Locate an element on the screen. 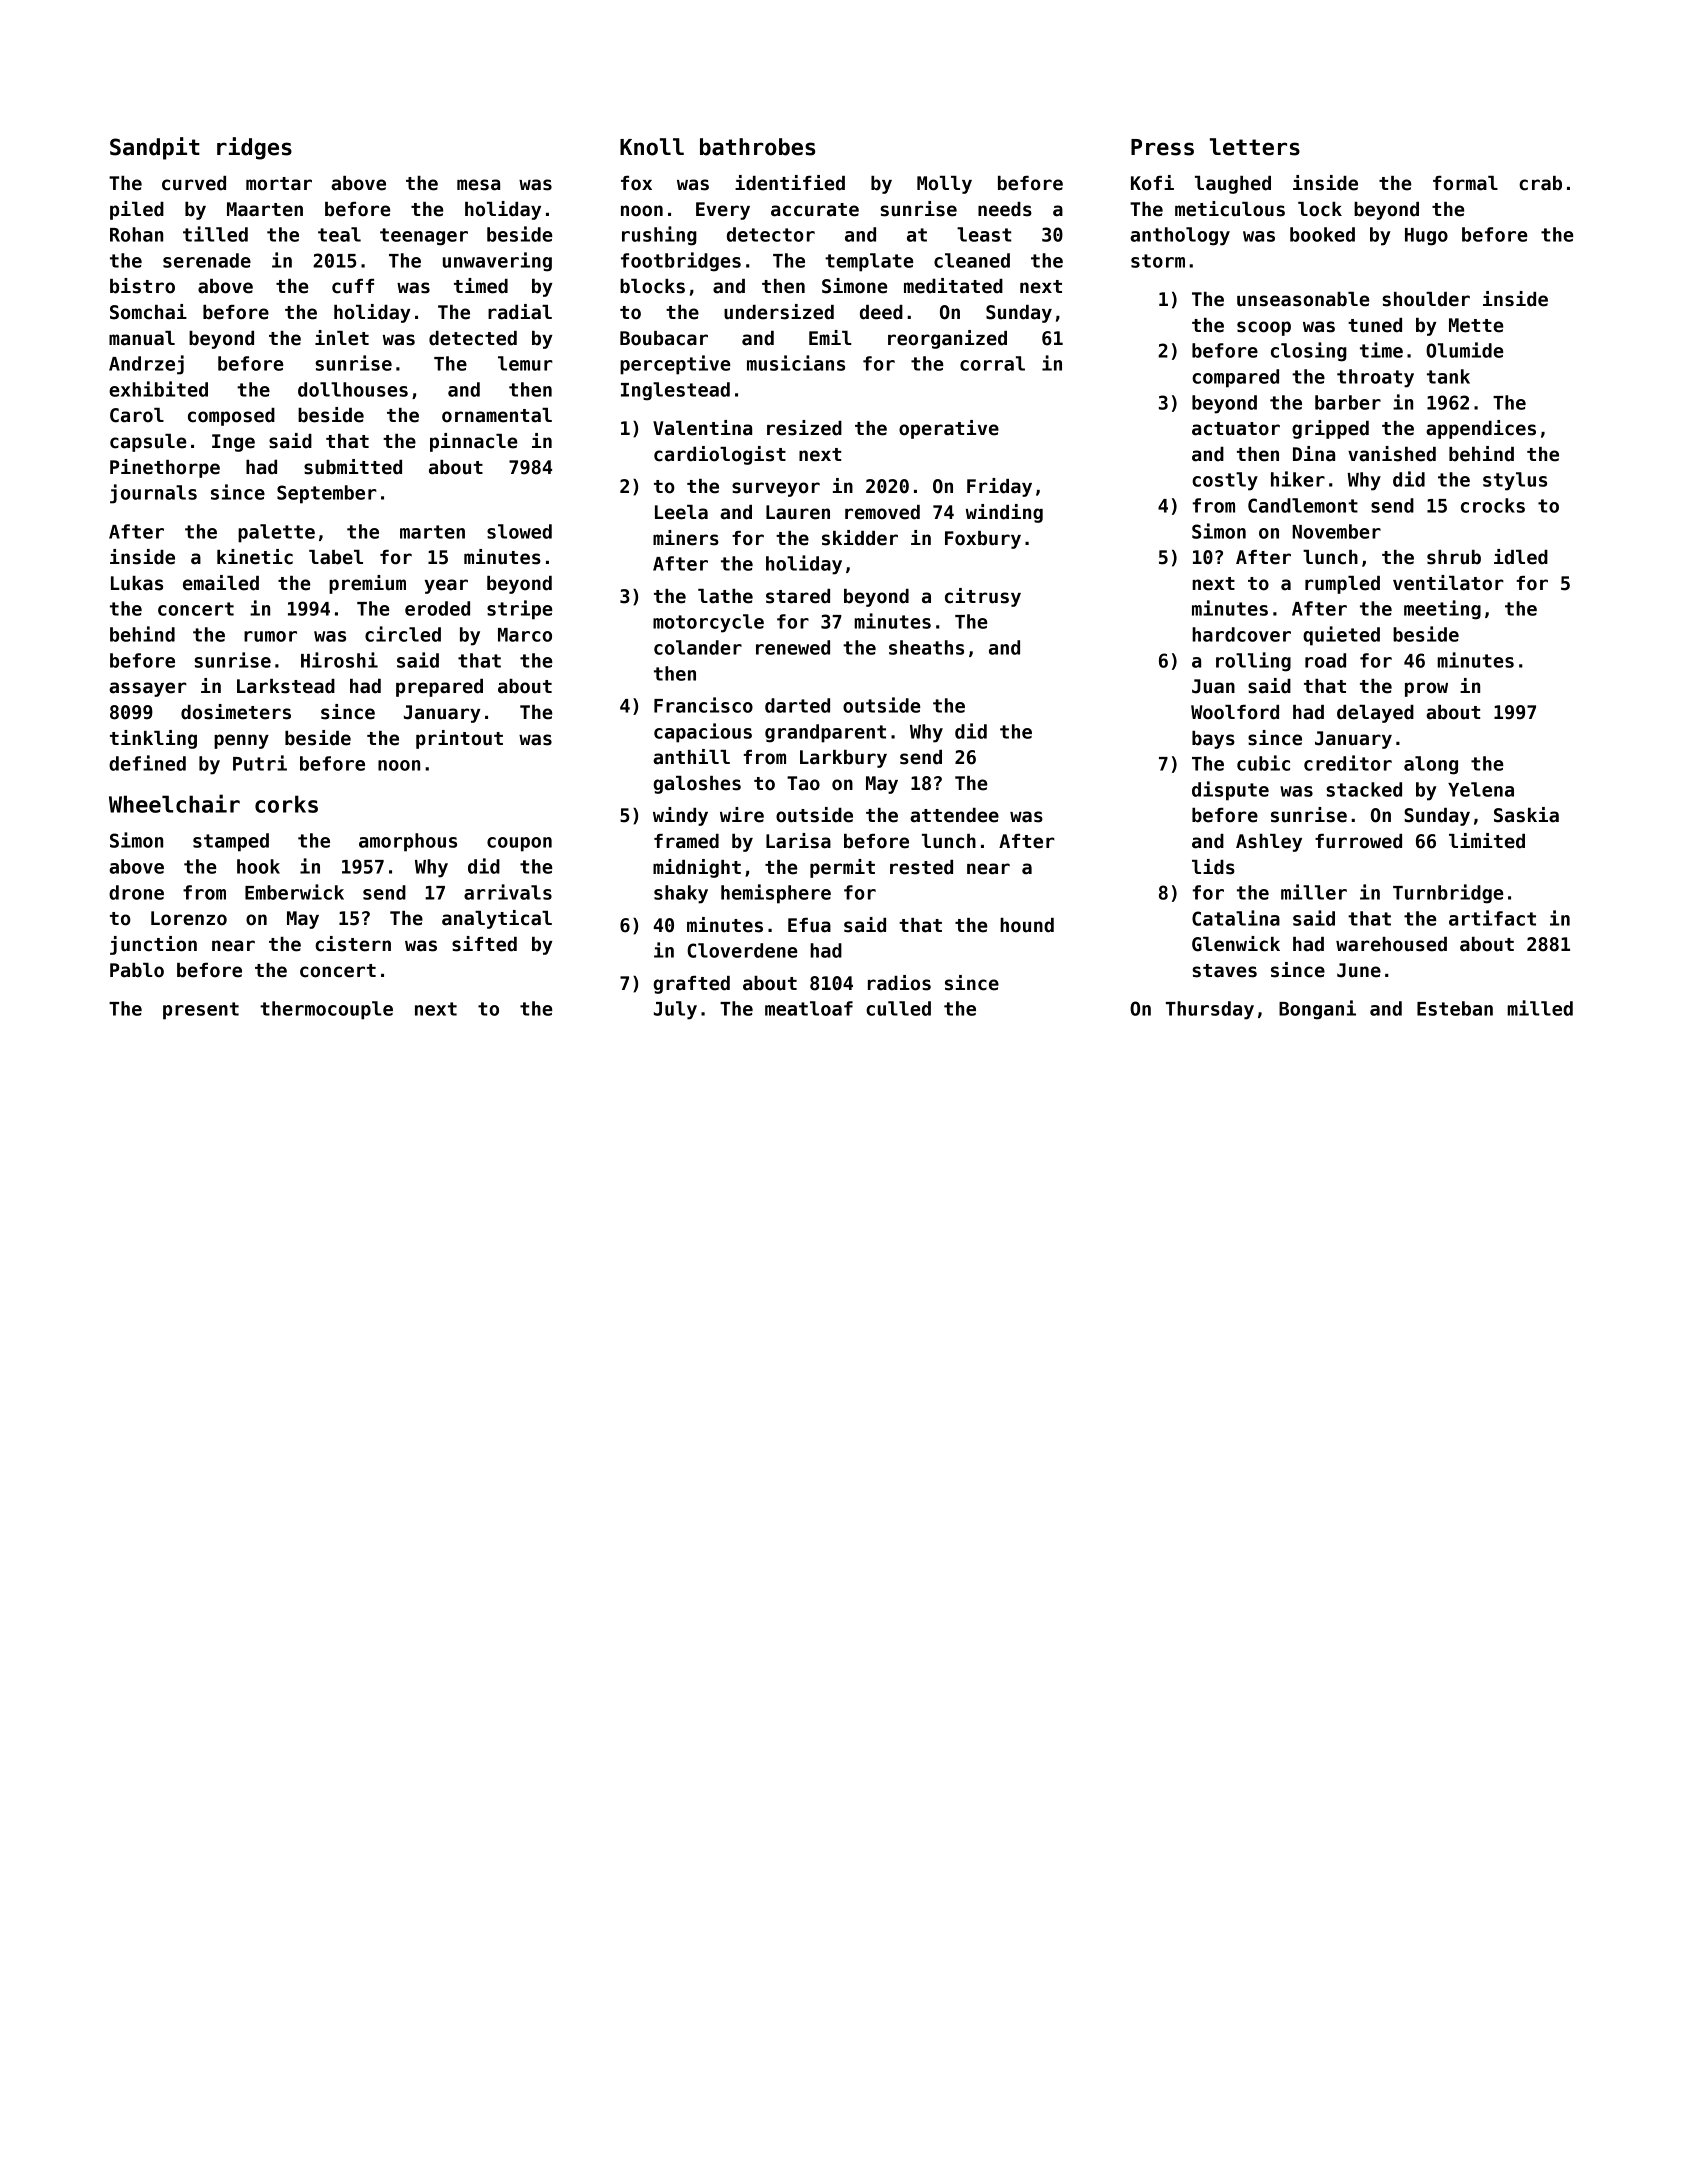 The width and height of the screenshot is (1683, 2178). scoop is located at coordinates (1264, 328).
